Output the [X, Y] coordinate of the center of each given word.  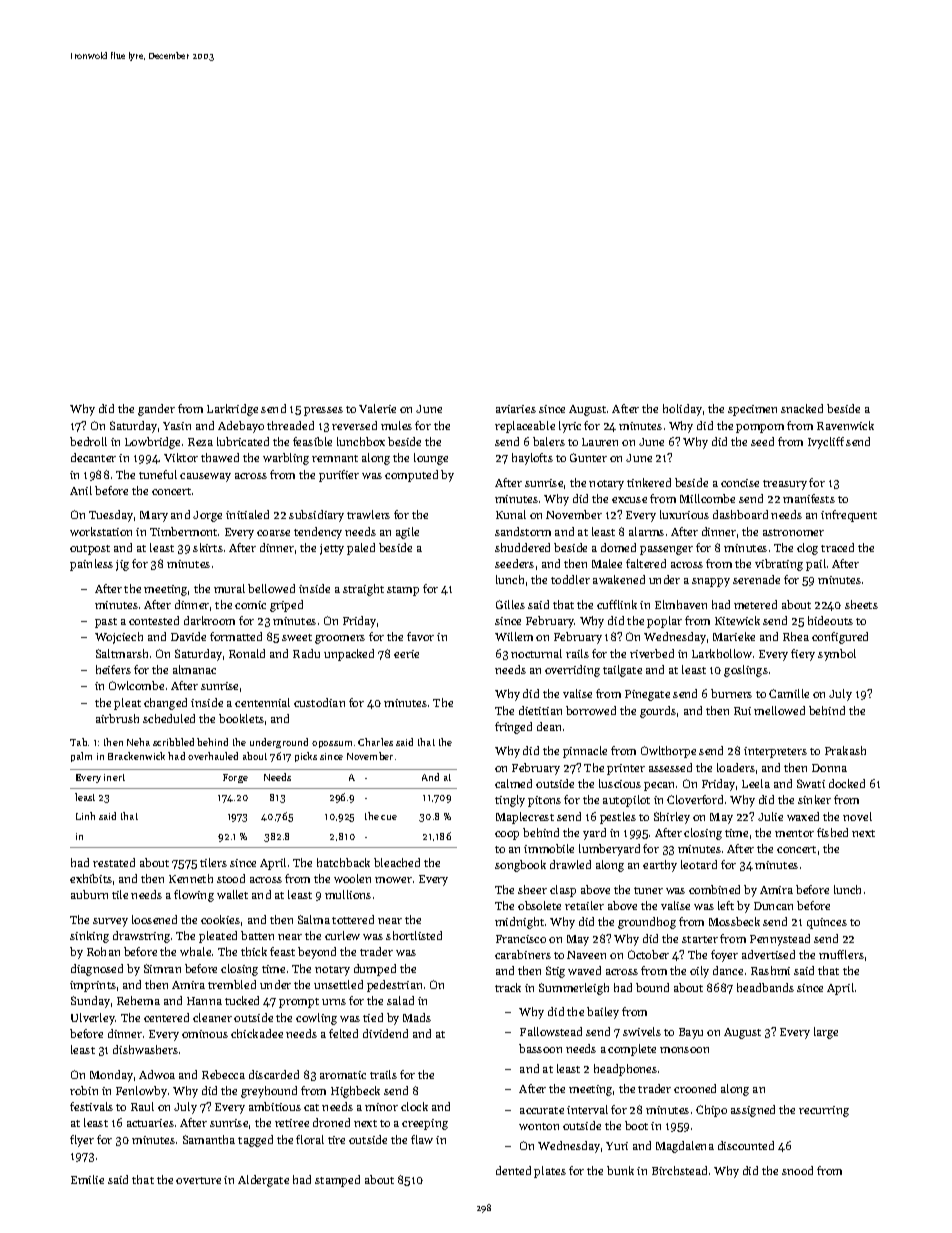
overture [198, 1180]
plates [550, 1172]
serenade [756, 579]
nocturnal [536, 653]
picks [306, 757]
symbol [837, 655]
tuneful [158, 474]
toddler [570, 579]
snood [797, 1170]
